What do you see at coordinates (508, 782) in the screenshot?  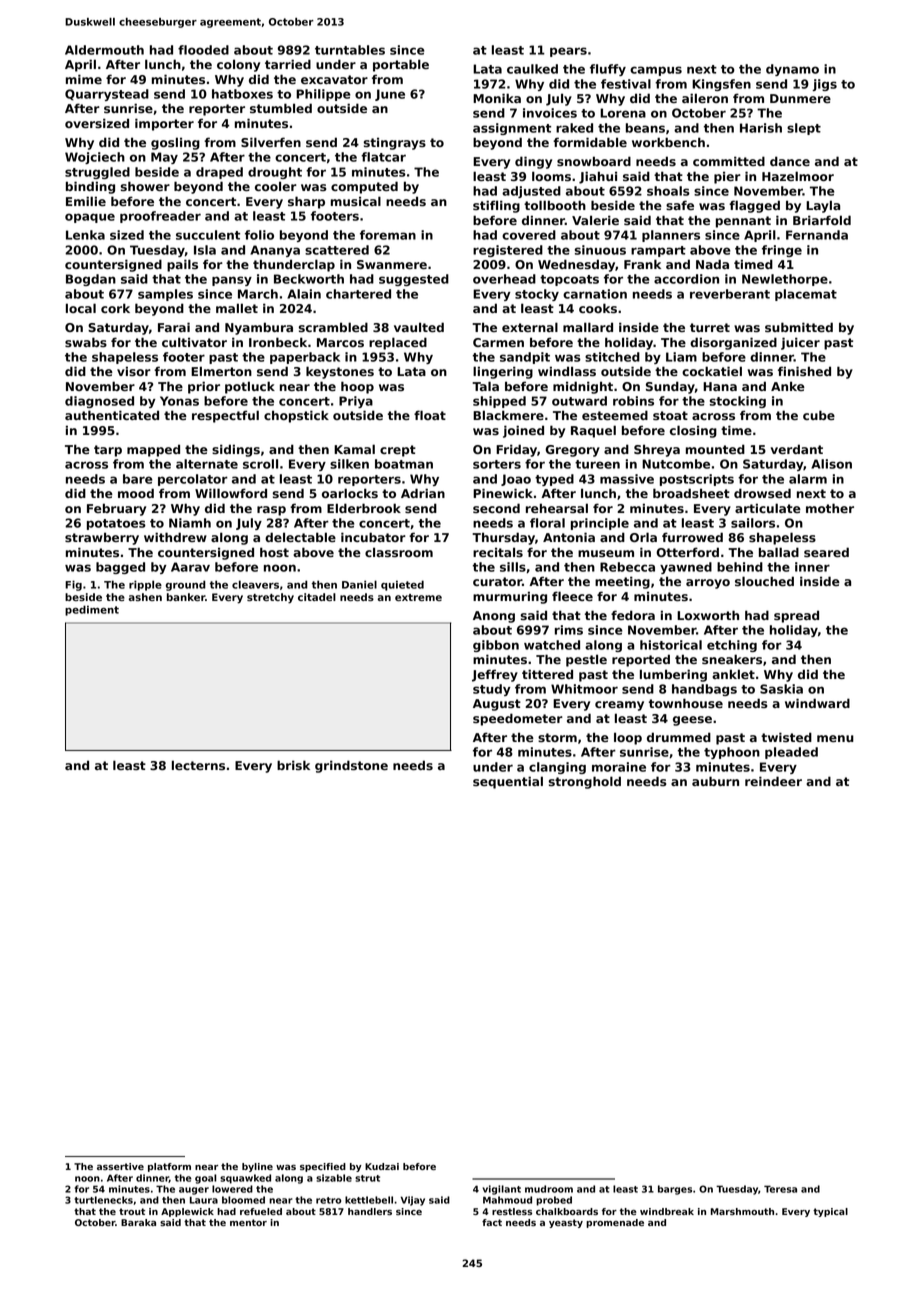 I see `sequential` at bounding box center [508, 782].
